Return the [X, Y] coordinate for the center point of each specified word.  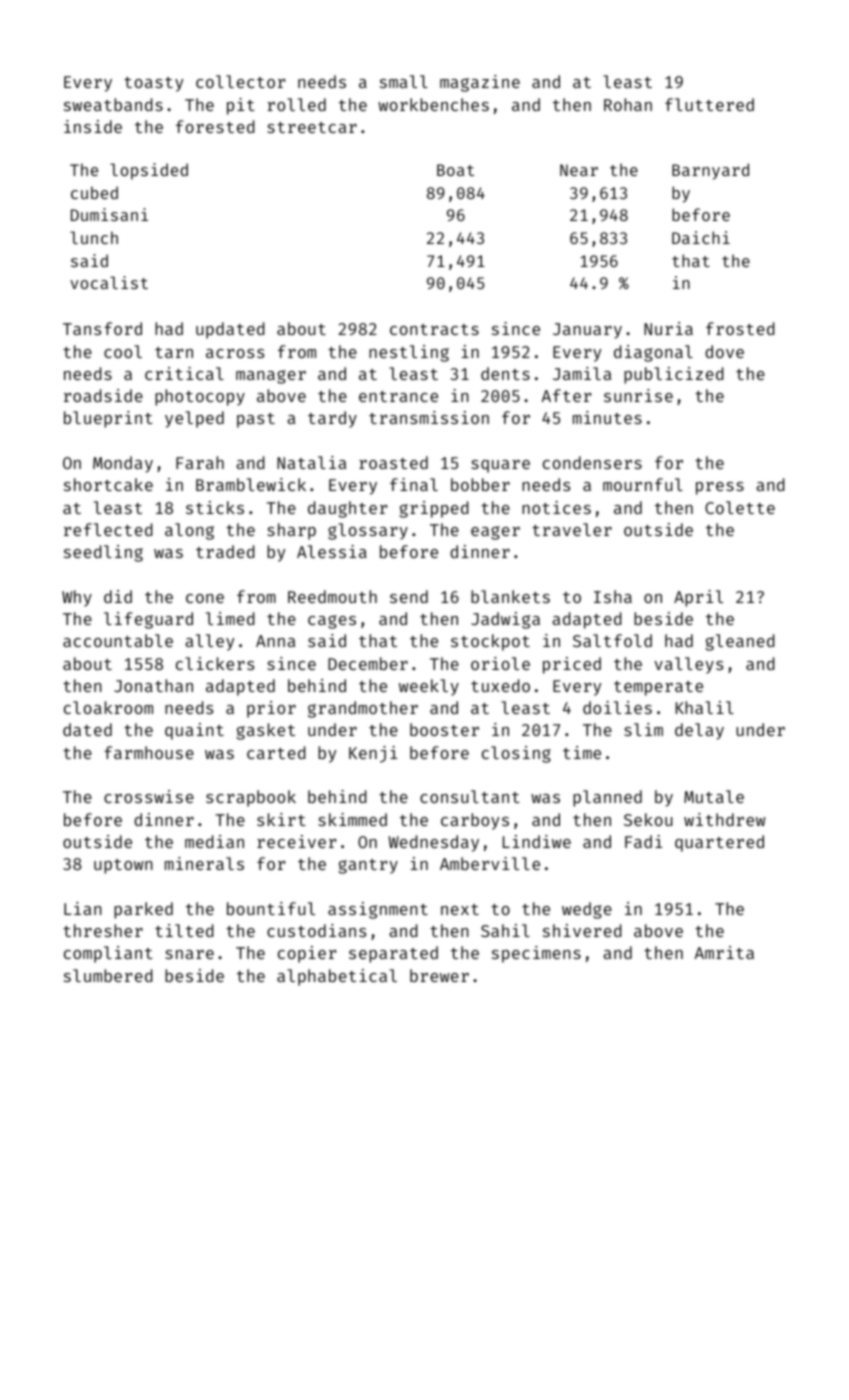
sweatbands [113, 104]
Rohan [628, 104]
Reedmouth [332, 596]
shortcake [108, 484]
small [404, 81]
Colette [740, 507]
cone [205, 598]
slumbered [108, 975]
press [720, 488]
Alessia [332, 551]
